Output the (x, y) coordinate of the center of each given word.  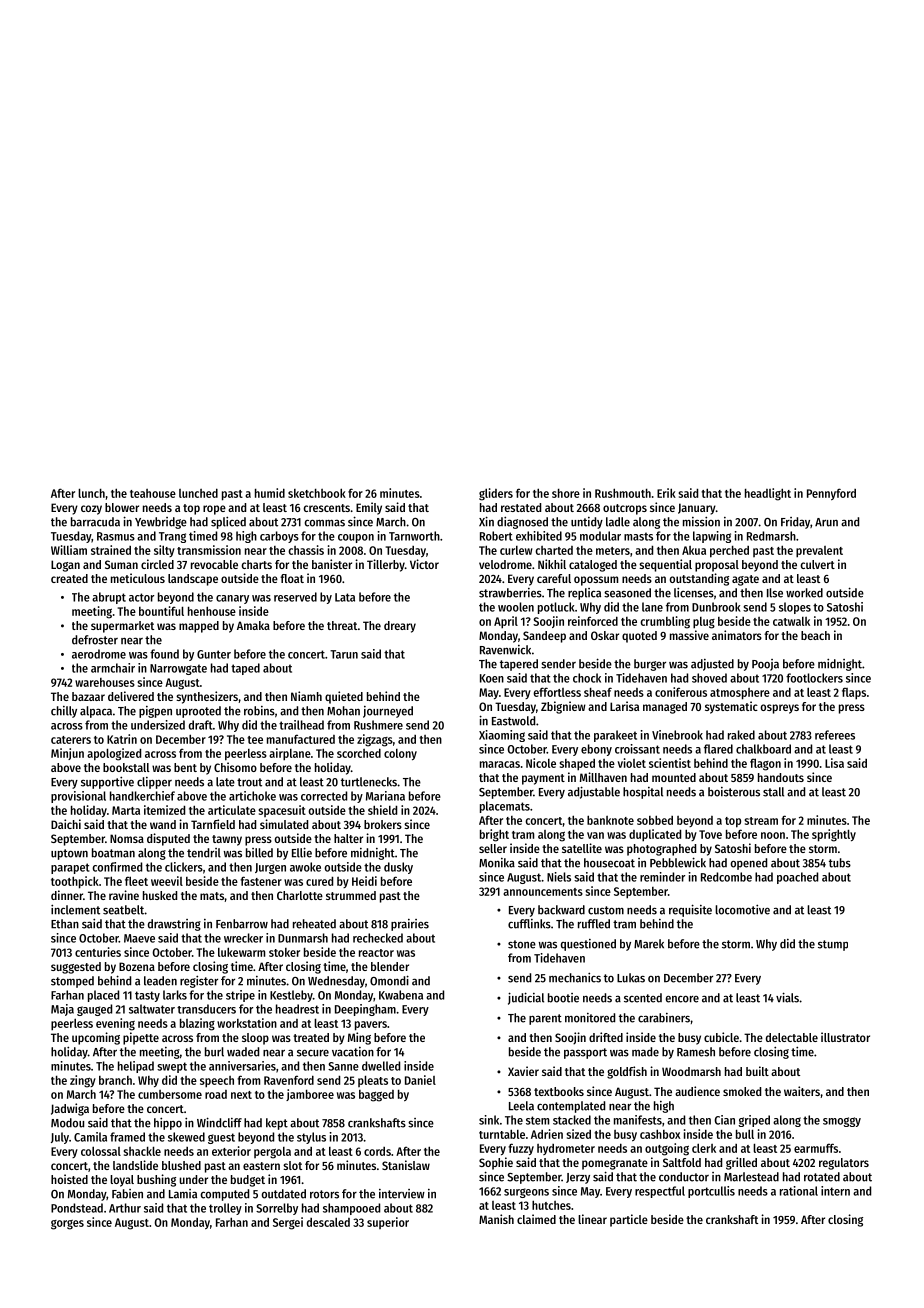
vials (787, 997)
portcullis (711, 1192)
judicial (526, 998)
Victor (424, 564)
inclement (75, 909)
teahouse (153, 493)
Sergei (288, 1223)
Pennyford (831, 494)
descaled (328, 1222)
